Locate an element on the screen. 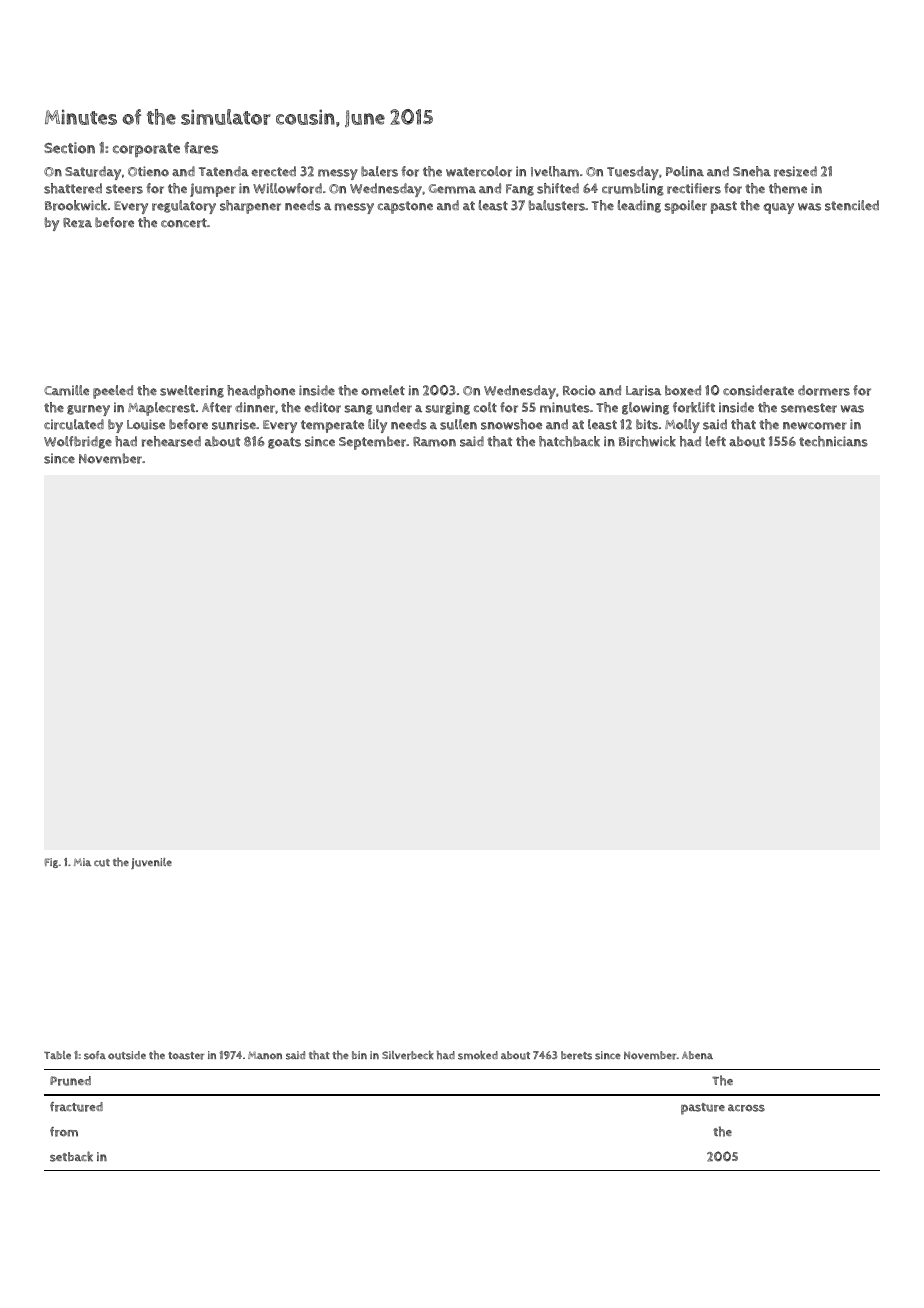  technicians is located at coordinates (833, 441).
